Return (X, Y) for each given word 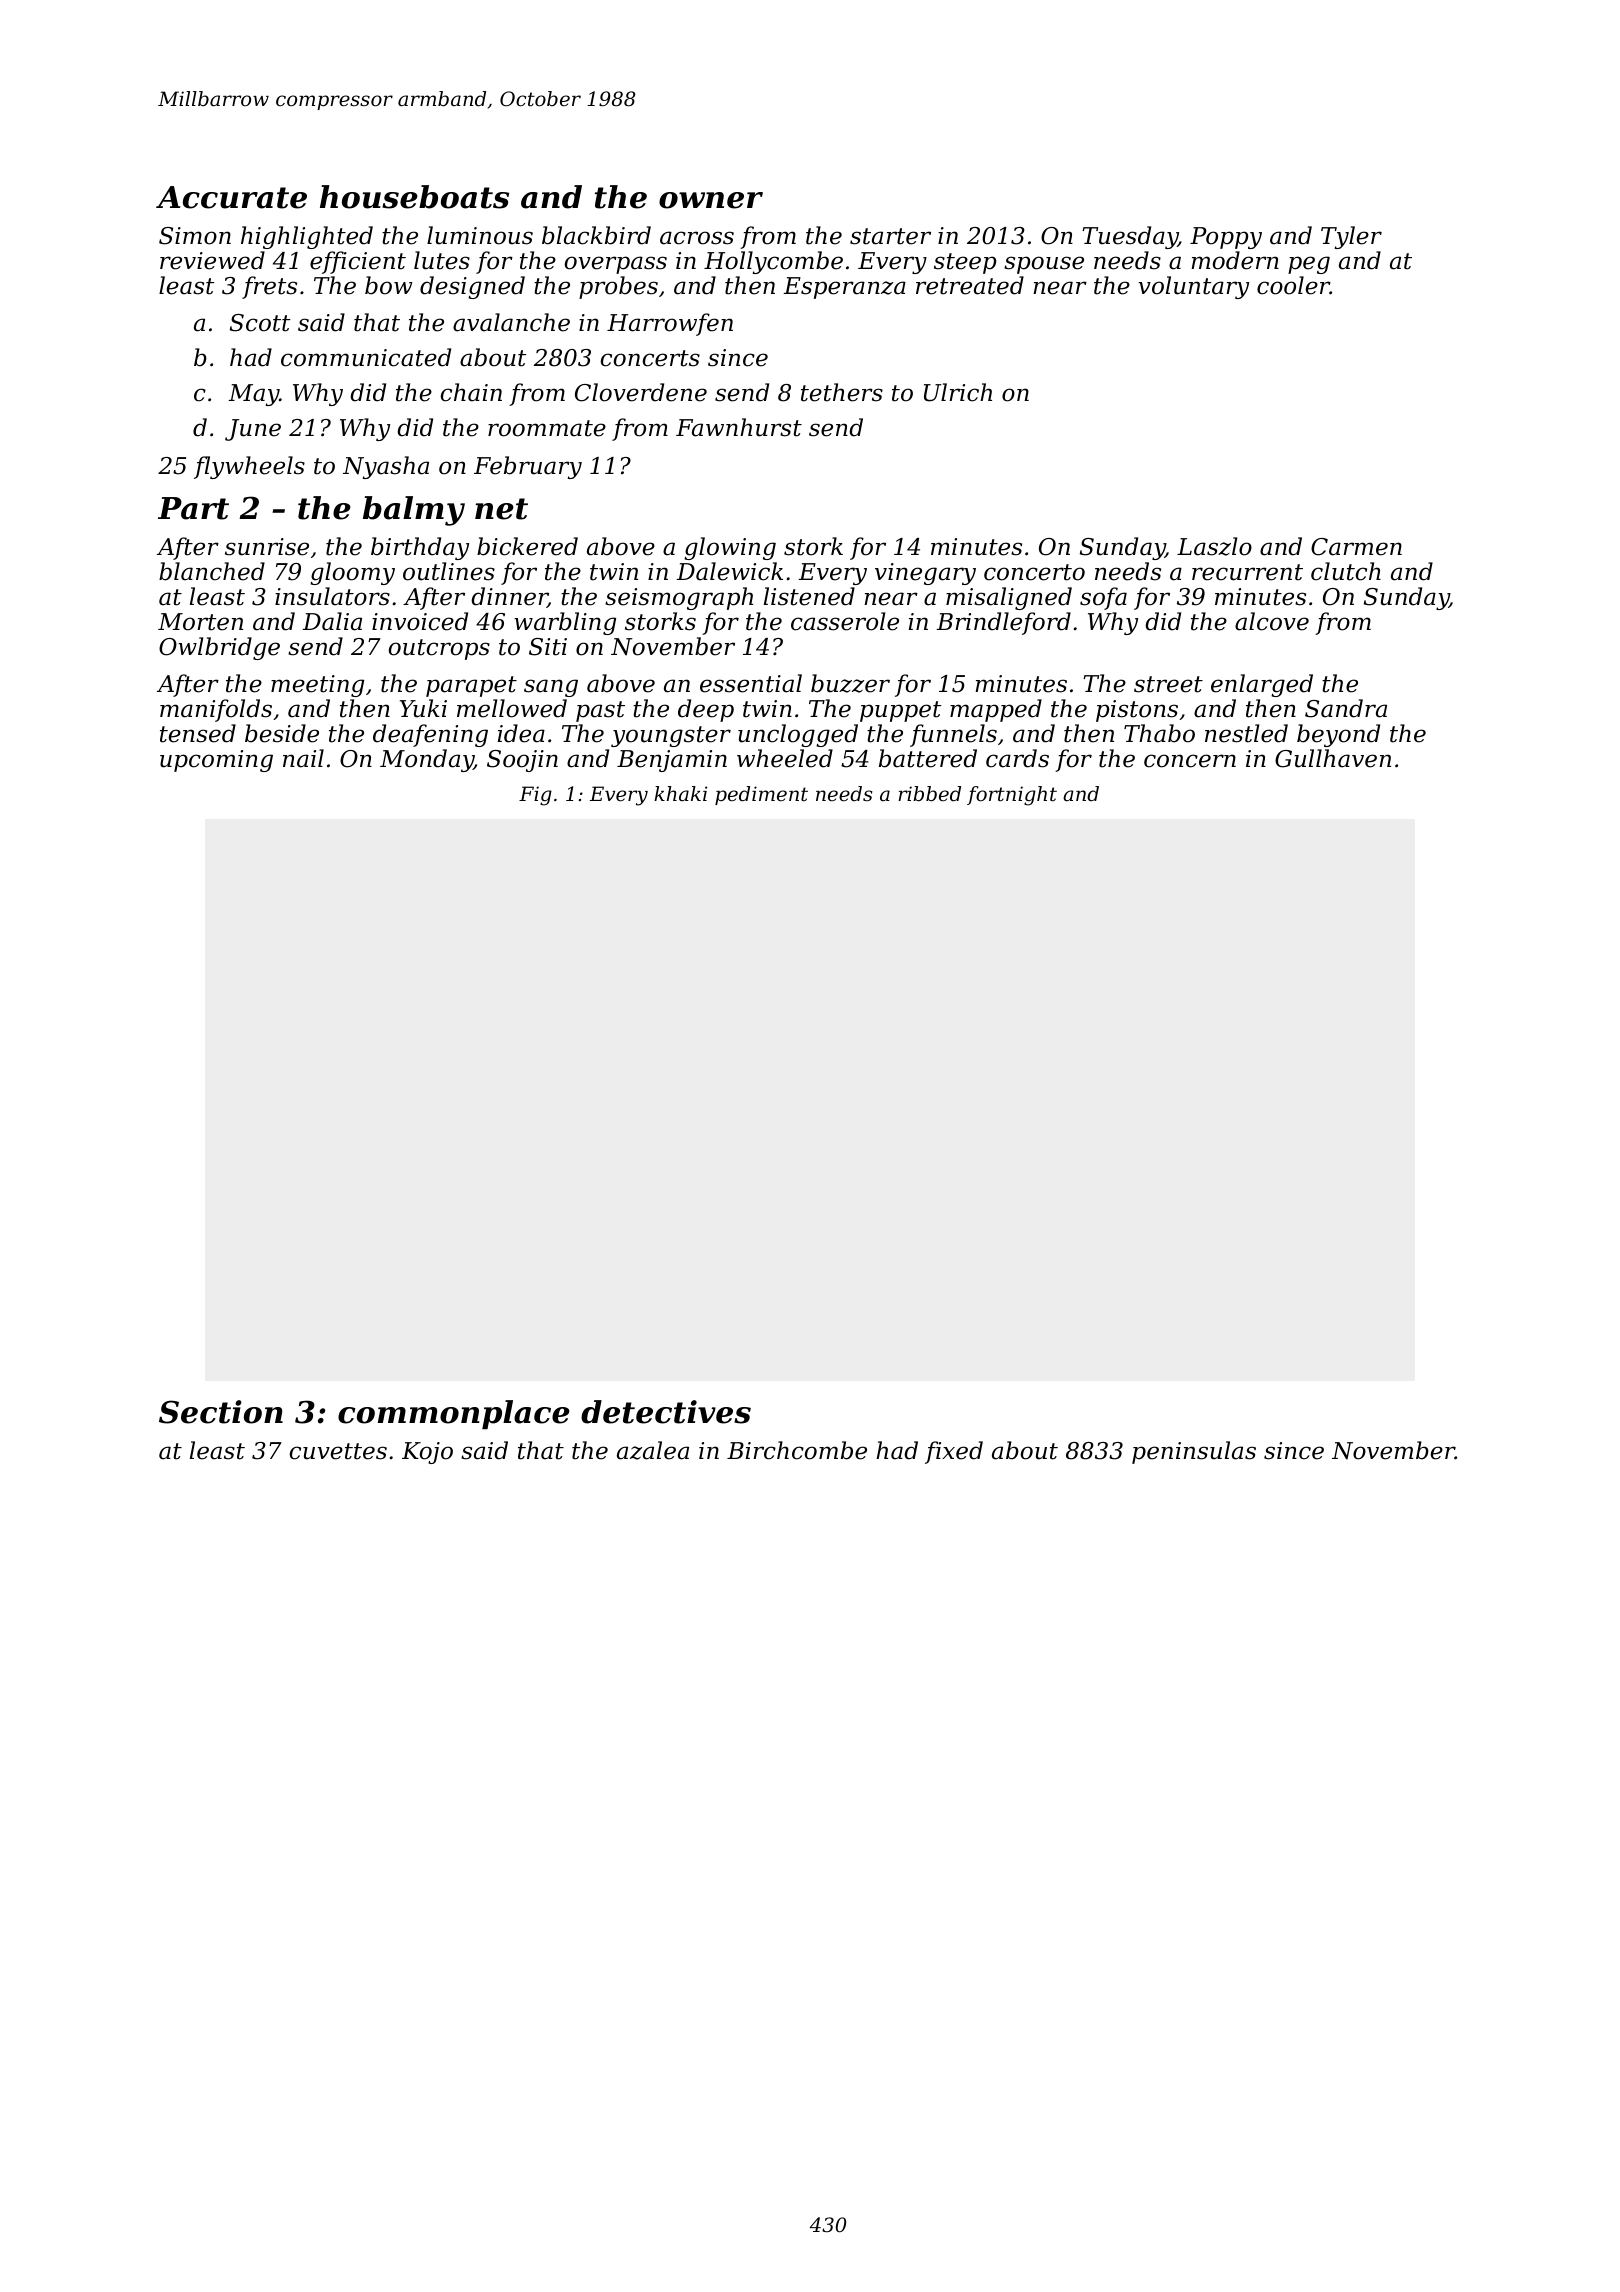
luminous (480, 235)
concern (1190, 761)
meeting (317, 686)
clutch (1346, 571)
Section (221, 1412)
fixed (954, 1452)
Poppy (1226, 238)
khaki (680, 793)
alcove (1272, 621)
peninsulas (1194, 1452)
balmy (414, 511)
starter (890, 236)
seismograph (679, 598)
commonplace (454, 1415)
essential (751, 683)
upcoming (216, 761)
